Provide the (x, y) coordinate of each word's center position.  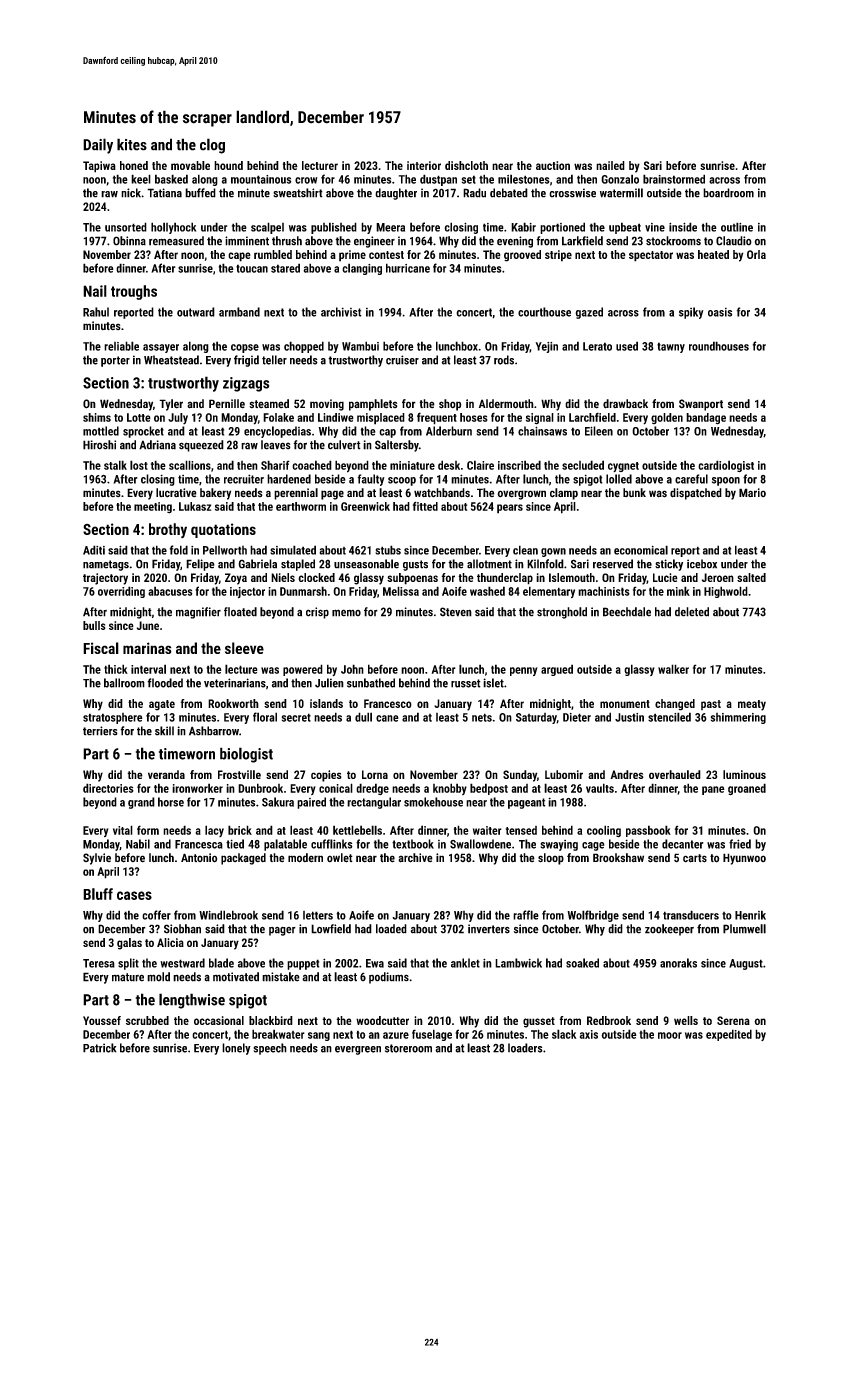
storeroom (408, 1048)
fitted (425, 506)
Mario (752, 492)
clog (212, 146)
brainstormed (674, 179)
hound (228, 165)
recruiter (244, 479)
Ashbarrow (214, 731)
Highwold (726, 592)
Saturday (536, 718)
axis (589, 1034)
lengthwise (192, 1001)
